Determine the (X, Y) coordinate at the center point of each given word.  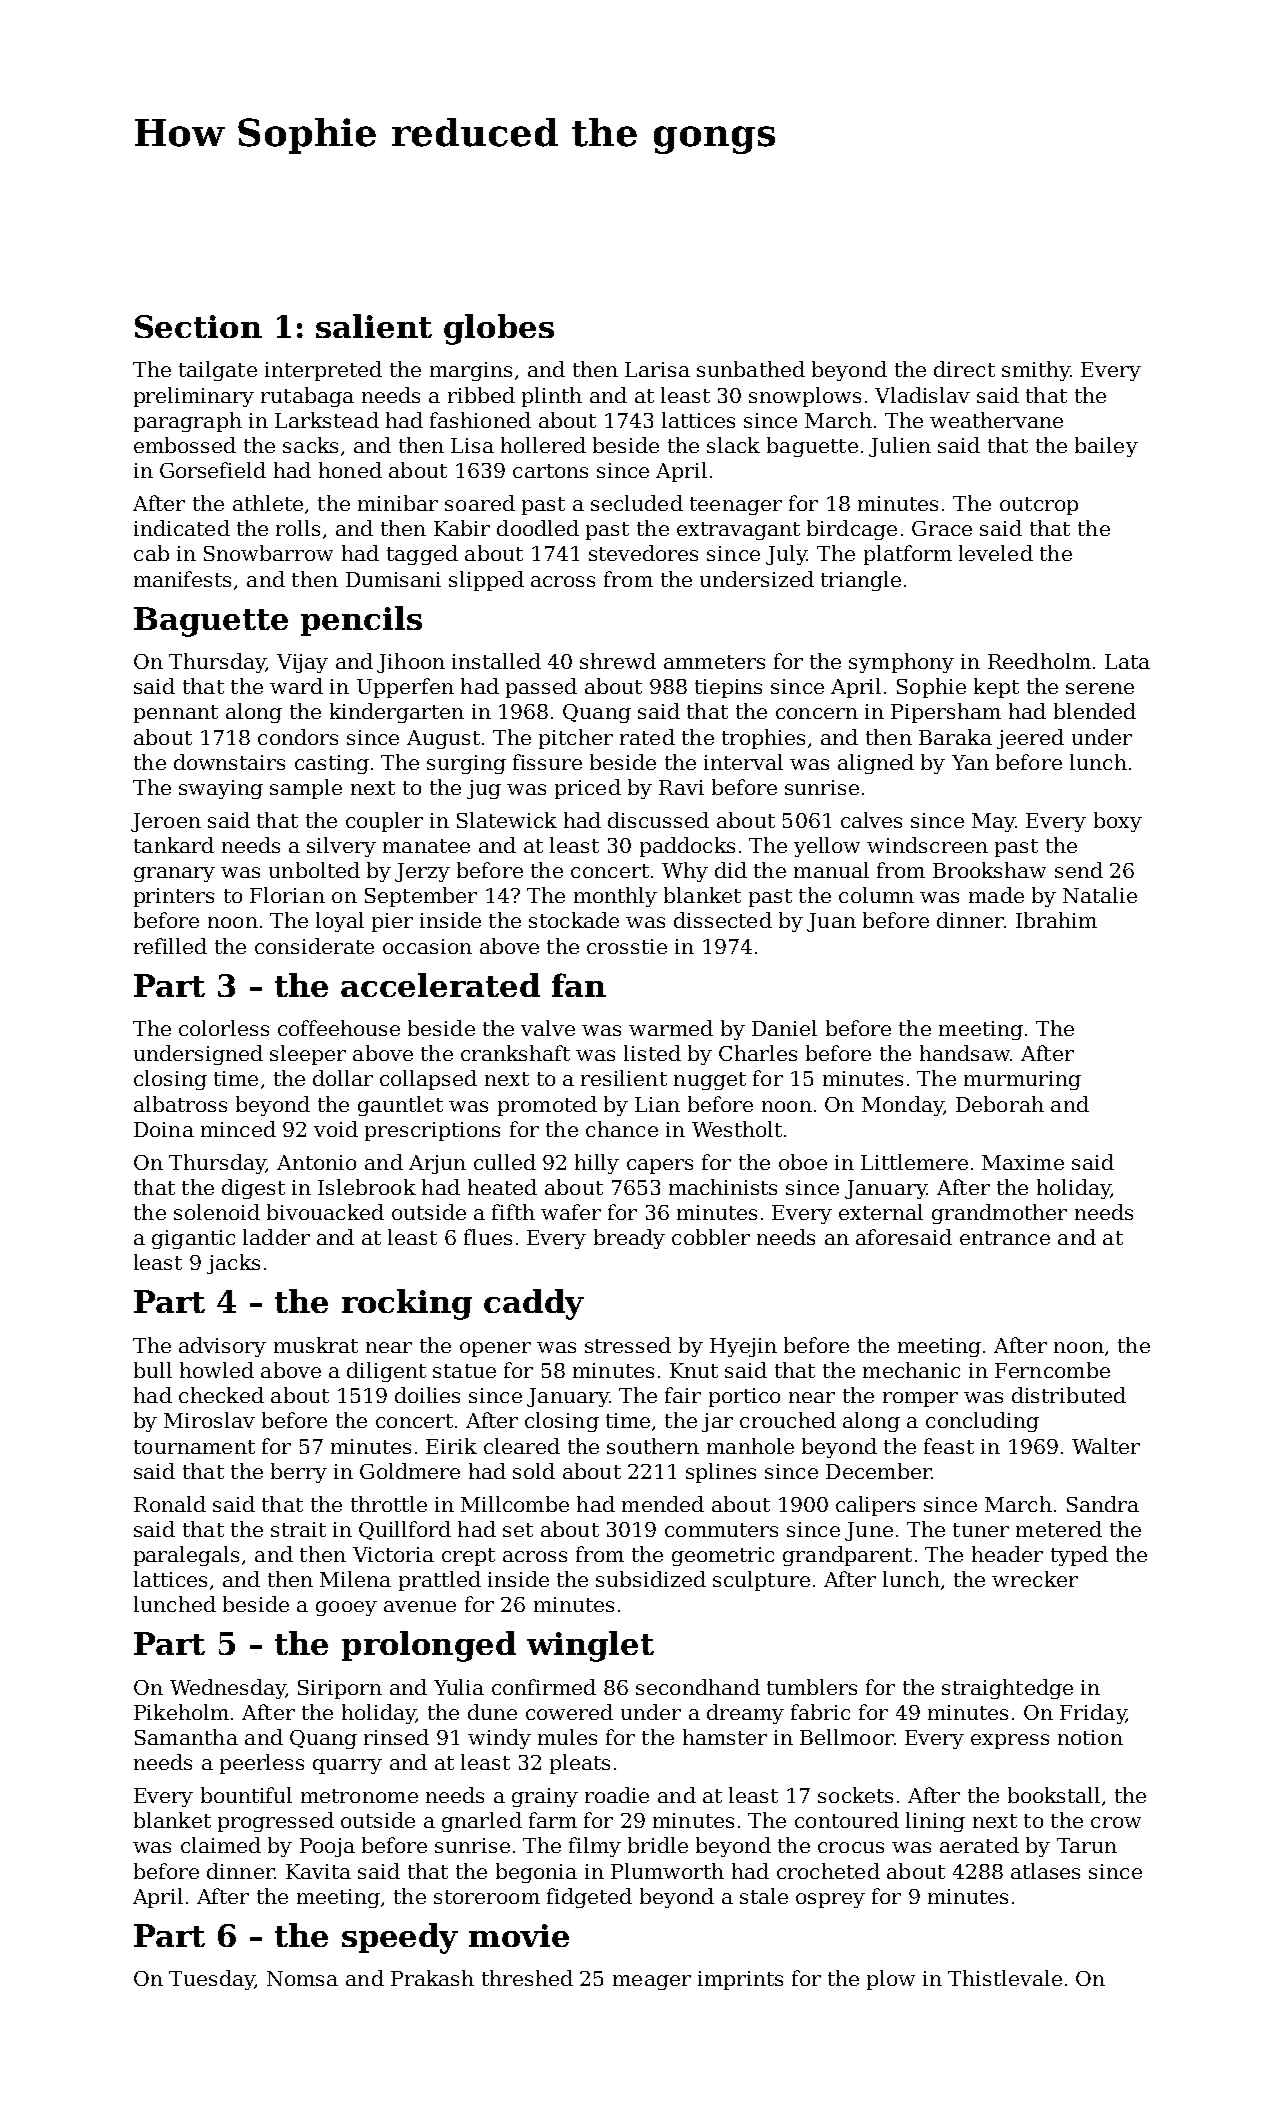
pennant (176, 714)
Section (198, 326)
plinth (552, 397)
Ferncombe (1052, 1370)
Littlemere (914, 1162)
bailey (1106, 447)
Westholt (737, 1129)
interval (743, 762)
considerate (314, 946)
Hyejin (743, 1347)
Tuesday (212, 1980)
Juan (831, 922)
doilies (427, 1395)
